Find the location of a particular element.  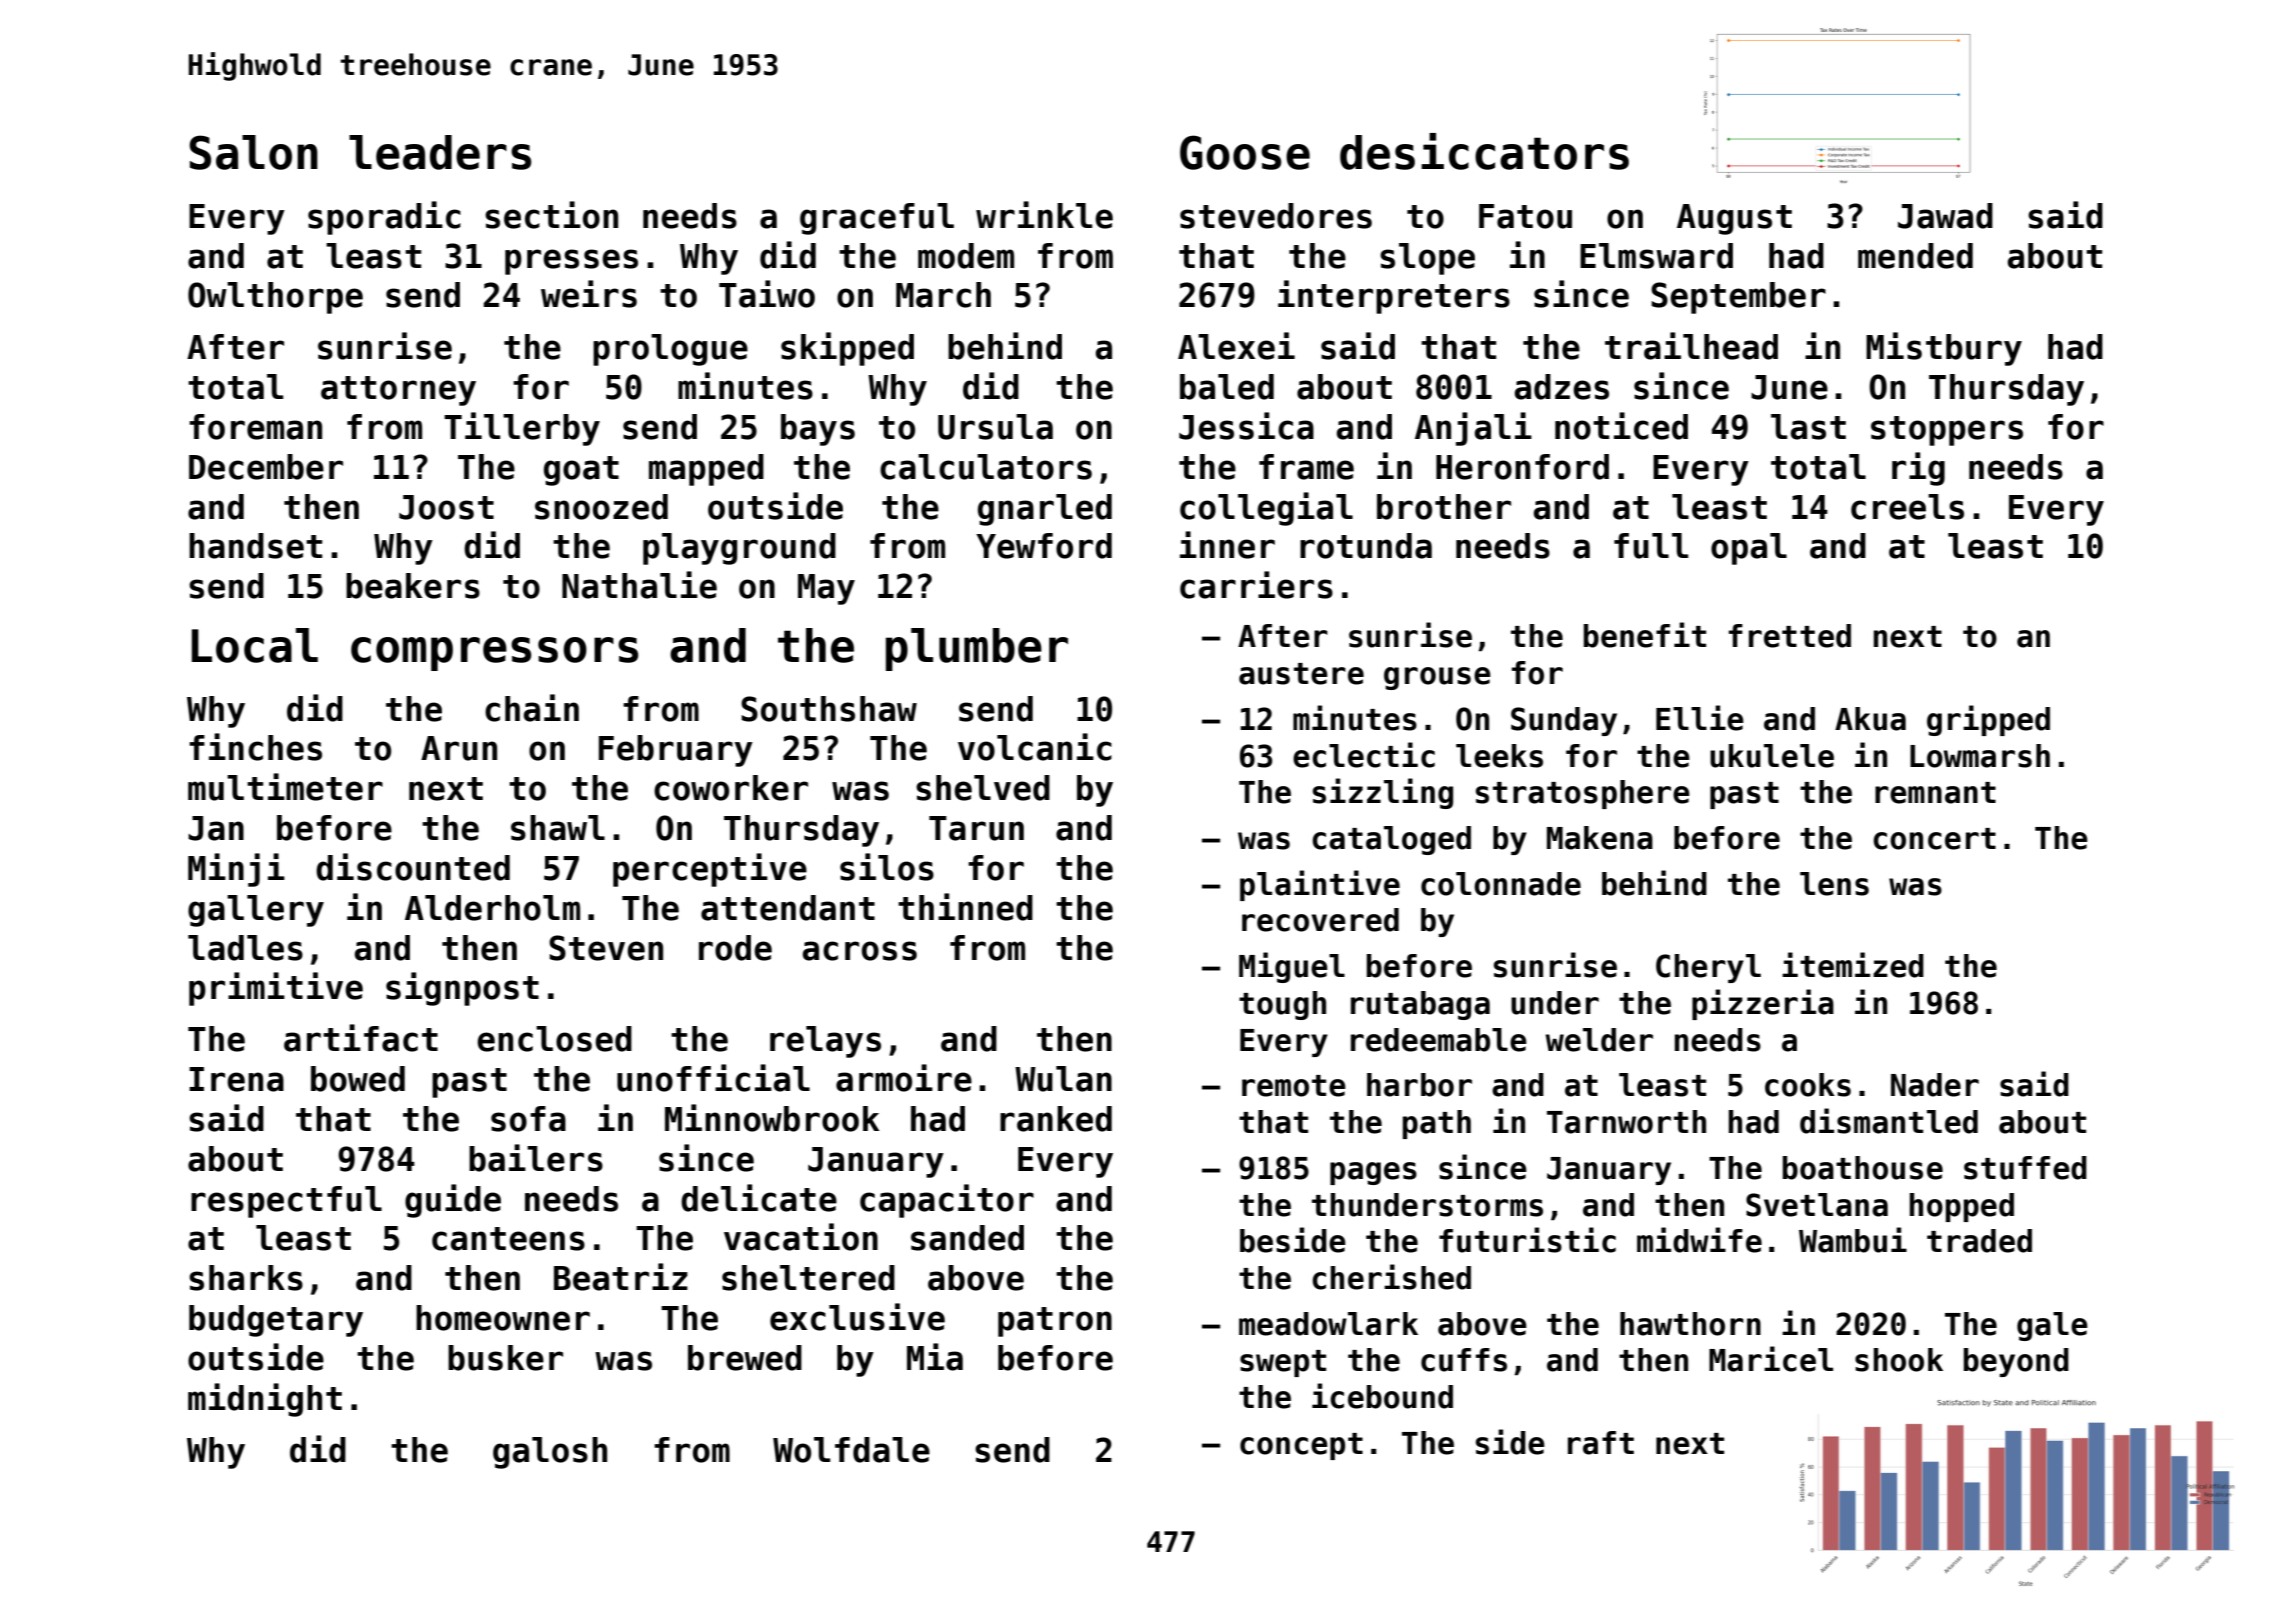

hawthorn is located at coordinates (1690, 1324).
